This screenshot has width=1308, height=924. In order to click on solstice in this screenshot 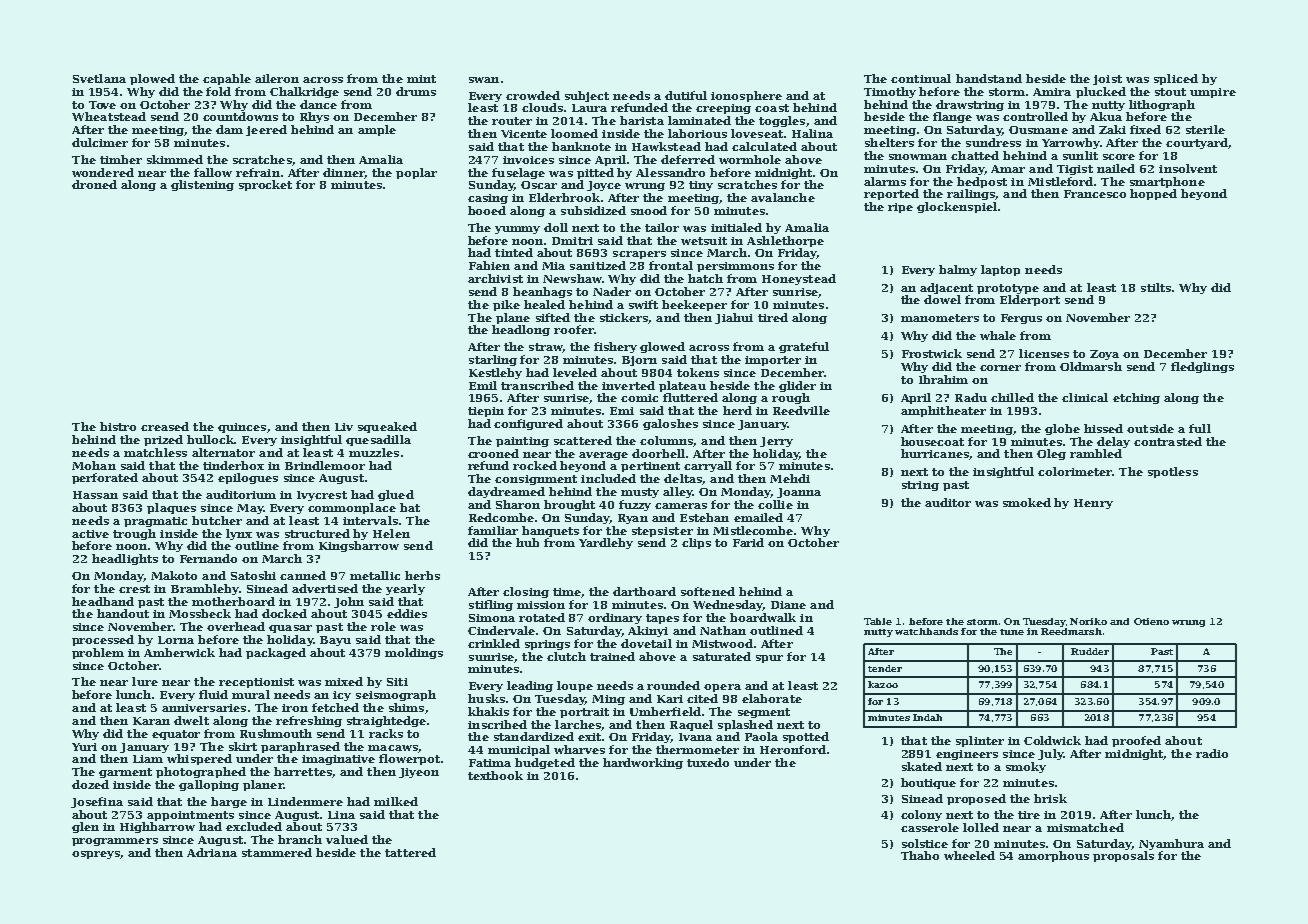, I will do `click(925, 843)`.
